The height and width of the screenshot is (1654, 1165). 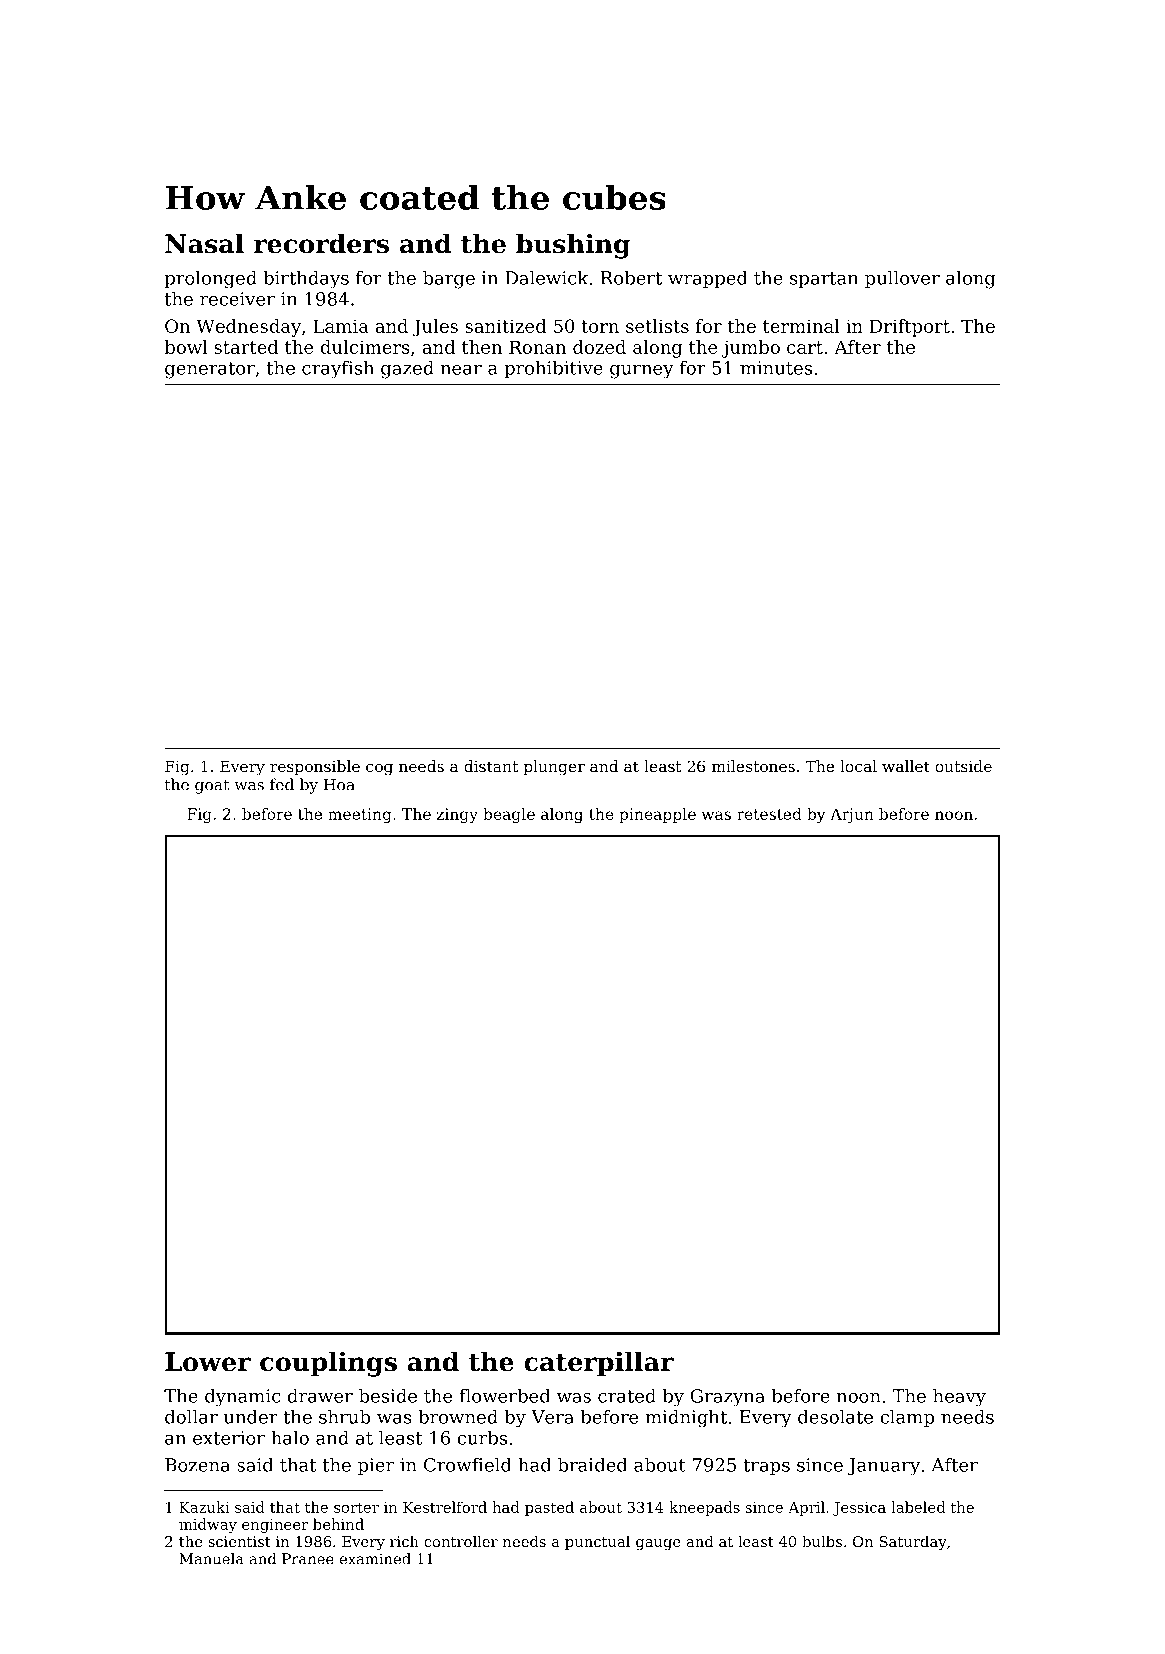 I want to click on couplings, so click(x=328, y=1364).
